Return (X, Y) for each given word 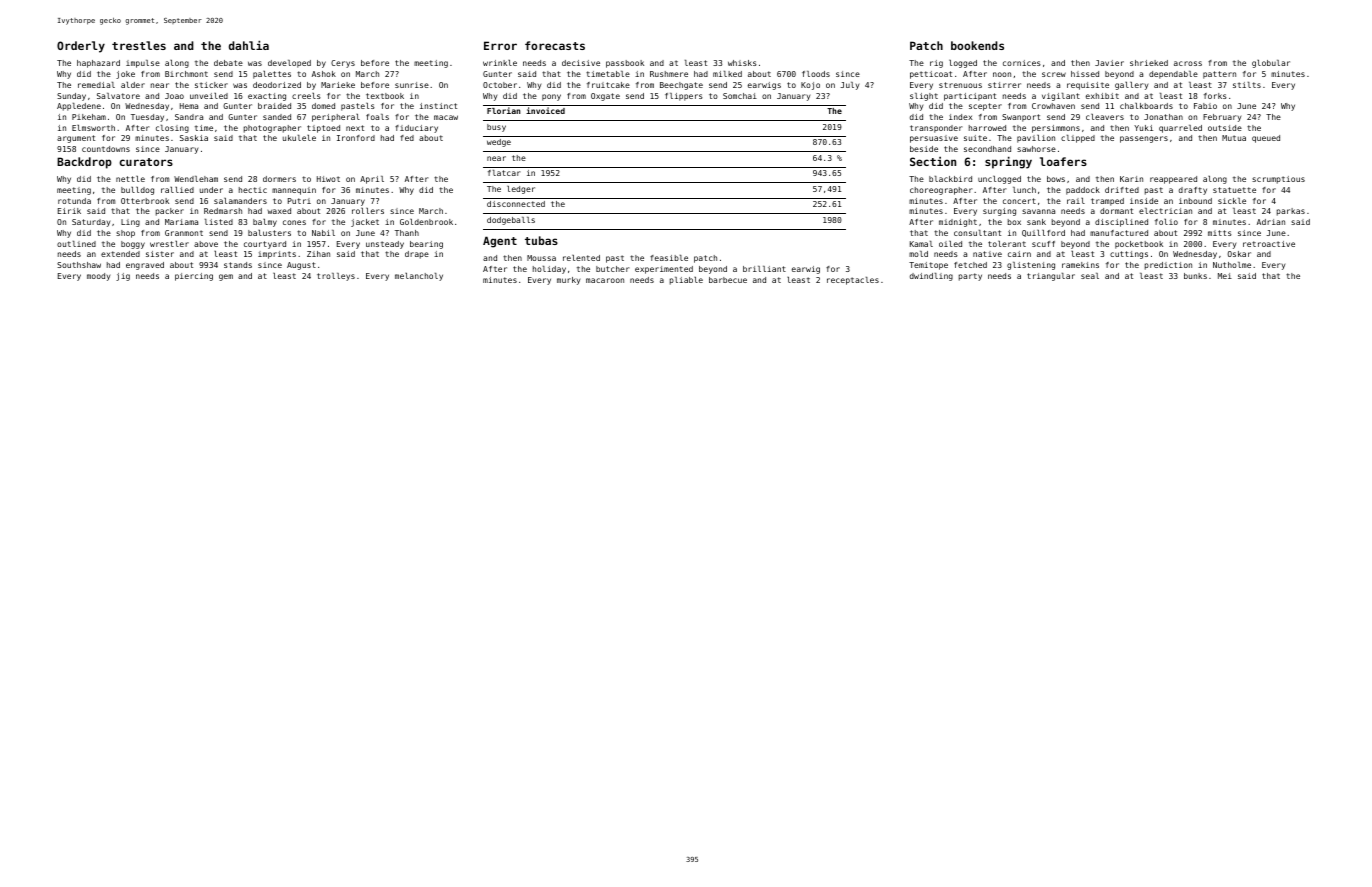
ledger (521, 190)
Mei (1225, 276)
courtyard (265, 245)
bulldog (137, 191)
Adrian (1271, 222)
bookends (977, 45)
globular (1271, 64)
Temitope (928, 266)
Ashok (324, 74)
